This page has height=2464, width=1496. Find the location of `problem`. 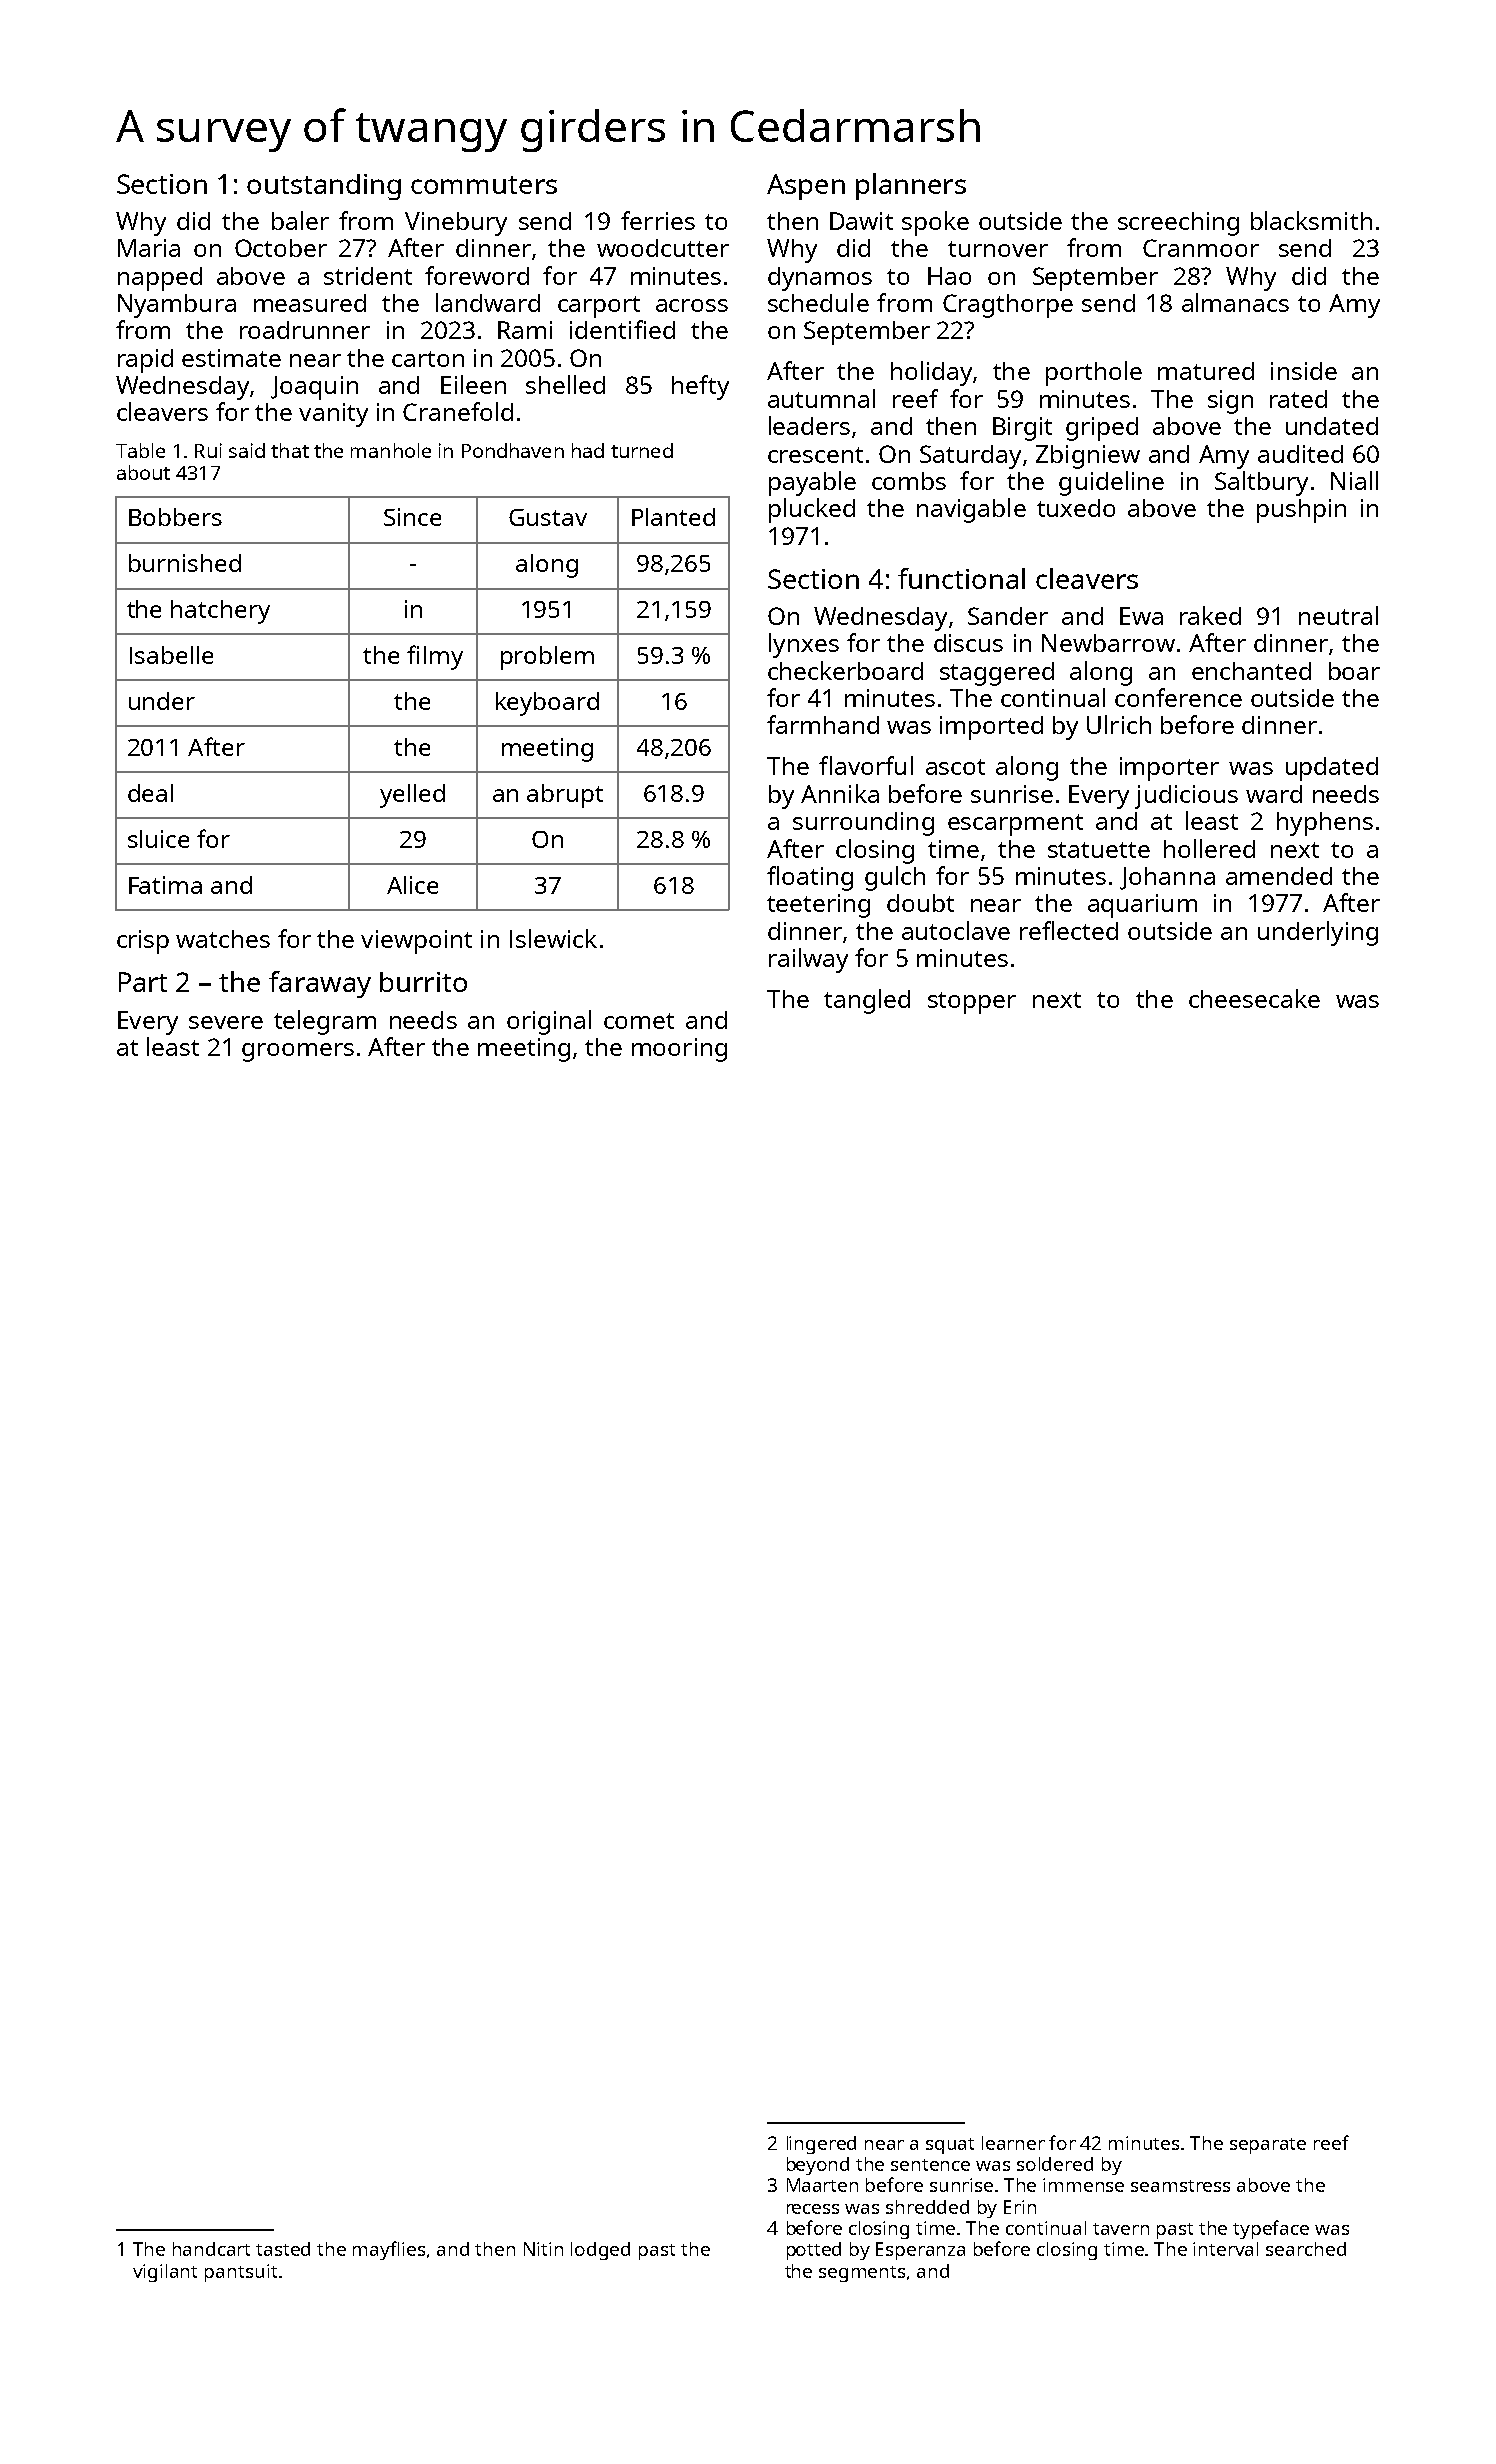

problem is located at coordinates (547, 658).
